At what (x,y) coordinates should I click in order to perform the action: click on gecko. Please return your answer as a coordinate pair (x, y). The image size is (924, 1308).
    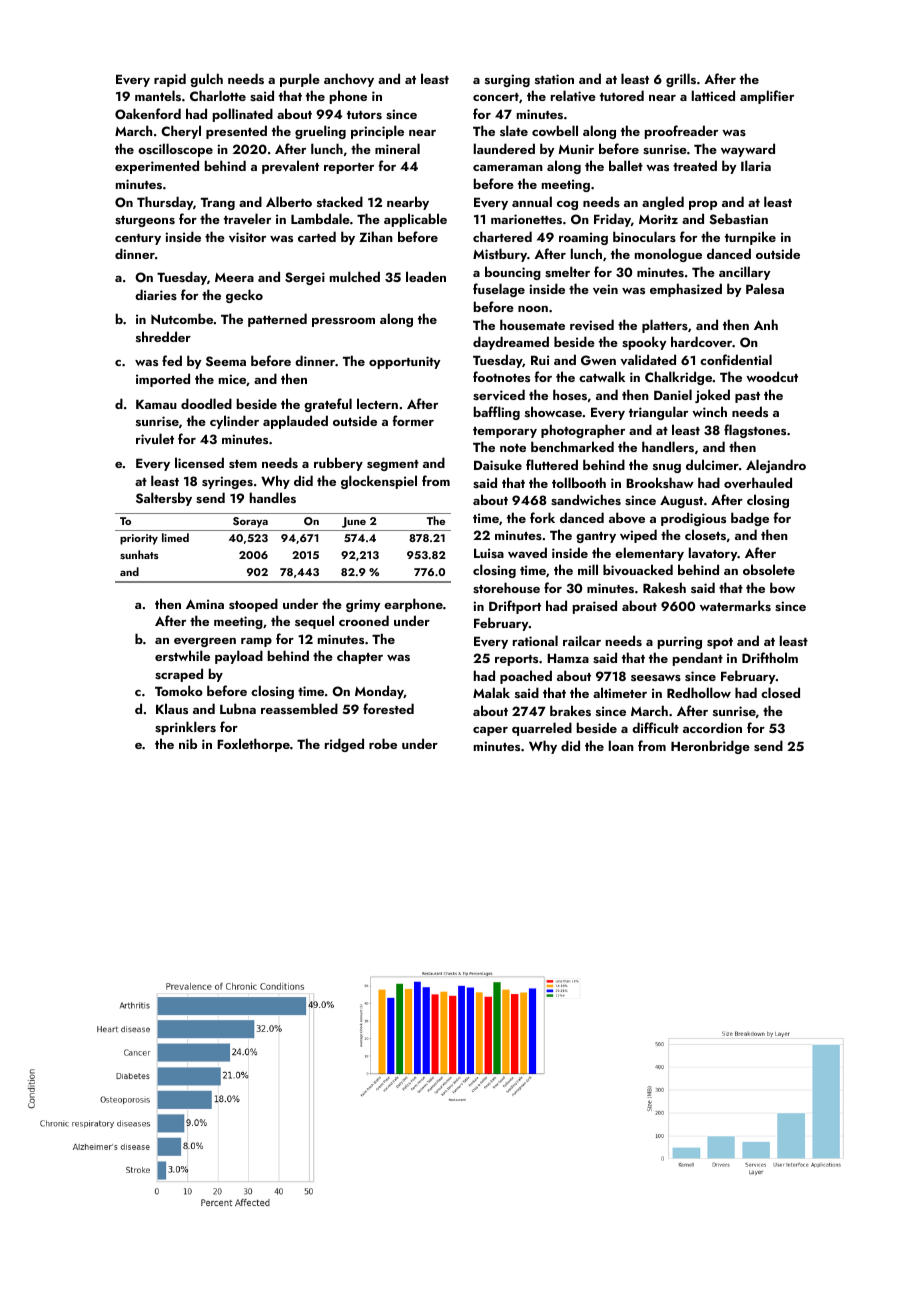
    Looking at the image, I should click on (244, 296).
